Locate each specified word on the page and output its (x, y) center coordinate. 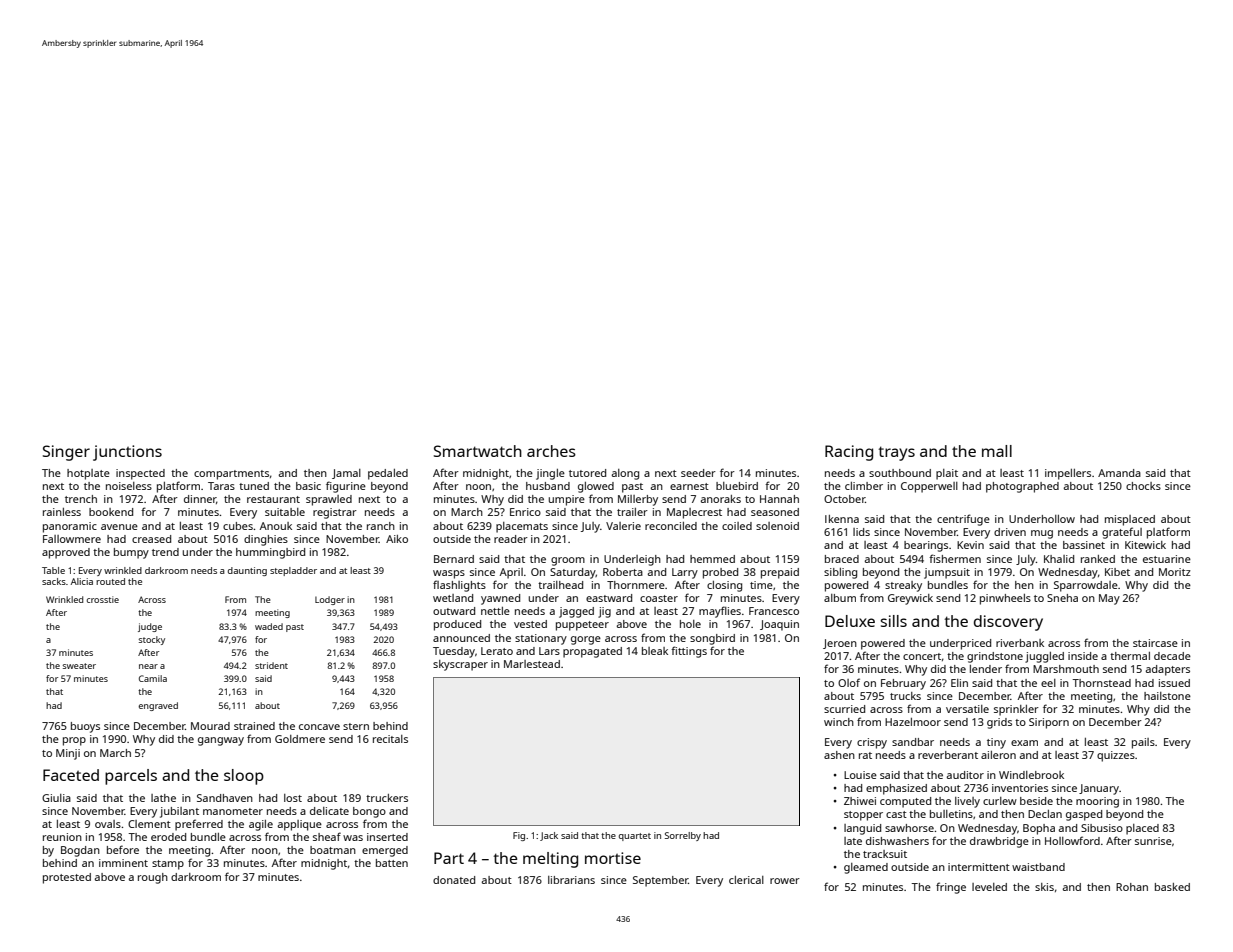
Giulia (56, 798)
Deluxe (850, 621)
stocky (152, 640)
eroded (168, 837)
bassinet (1084, 545)
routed (110, 581)
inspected (140, 474)
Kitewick (1145, 545)
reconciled (671, 526)
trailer (632, 512)
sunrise (1153, 841)
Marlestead (532, 664)
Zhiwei (860, 801)
